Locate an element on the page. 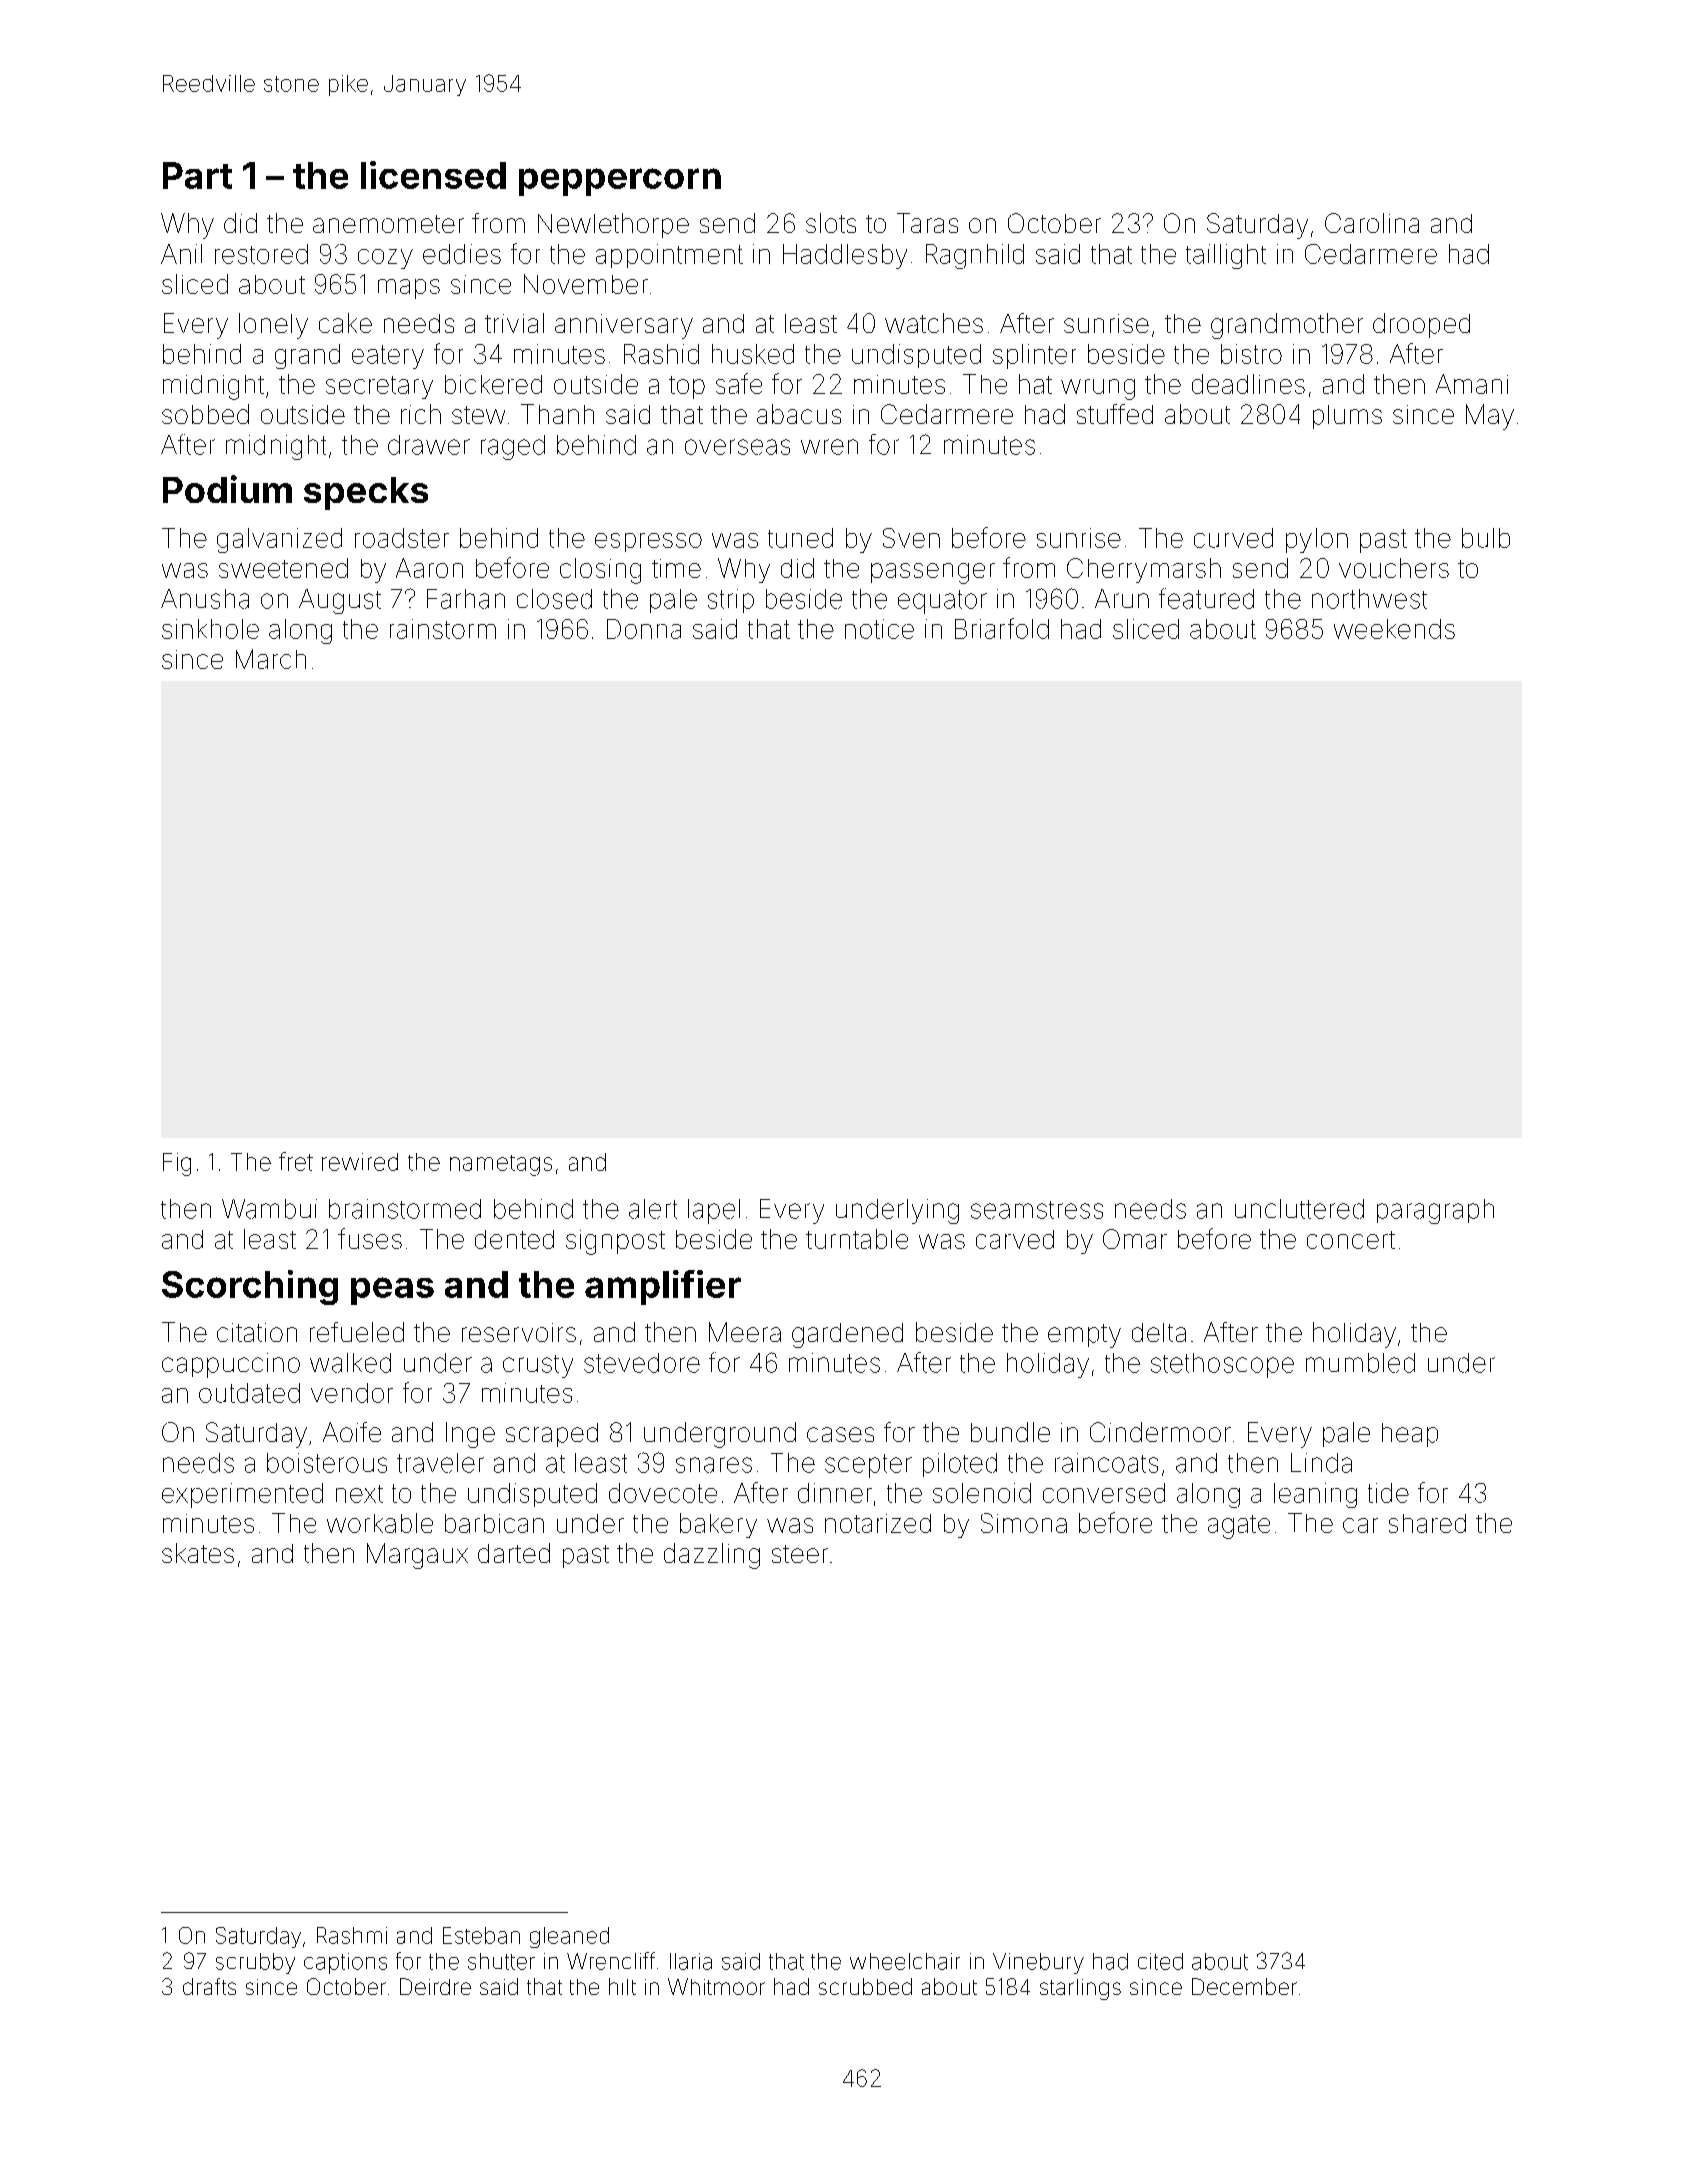 The height and width of the document is (2178, 1683). Part is located at coordinates (197, 175).
